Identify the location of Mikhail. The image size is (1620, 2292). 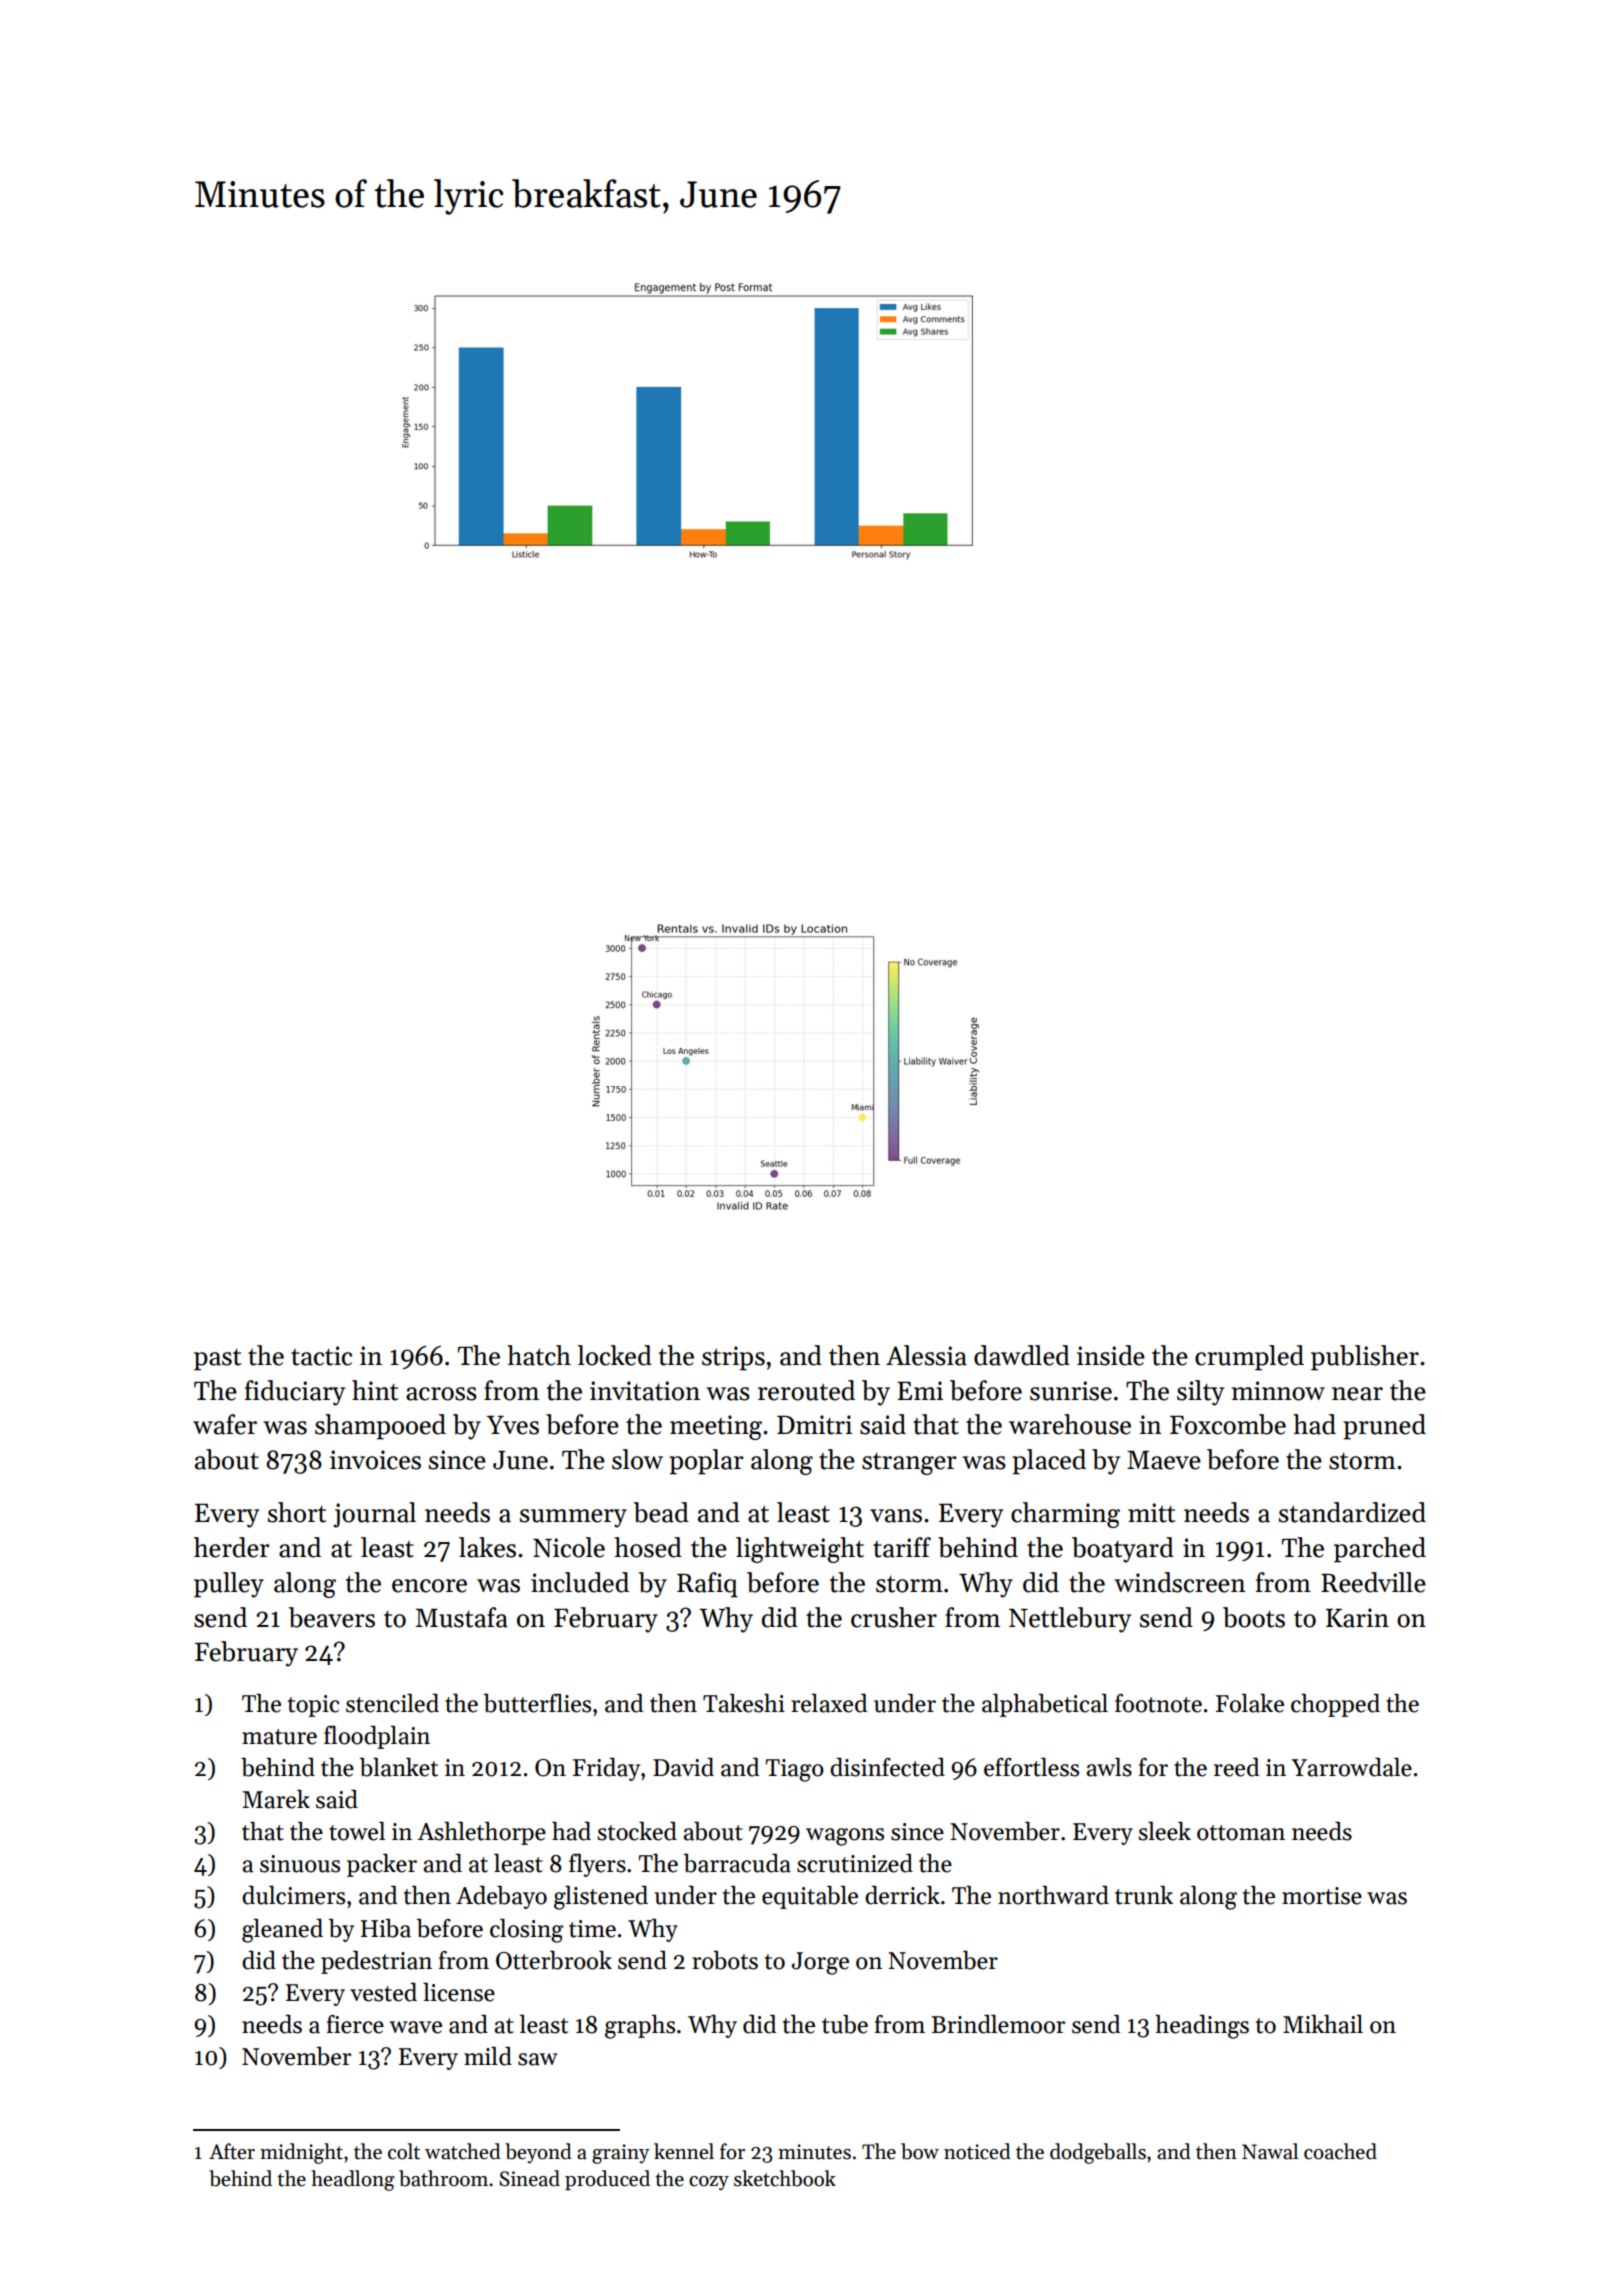
(1323, 2024).
